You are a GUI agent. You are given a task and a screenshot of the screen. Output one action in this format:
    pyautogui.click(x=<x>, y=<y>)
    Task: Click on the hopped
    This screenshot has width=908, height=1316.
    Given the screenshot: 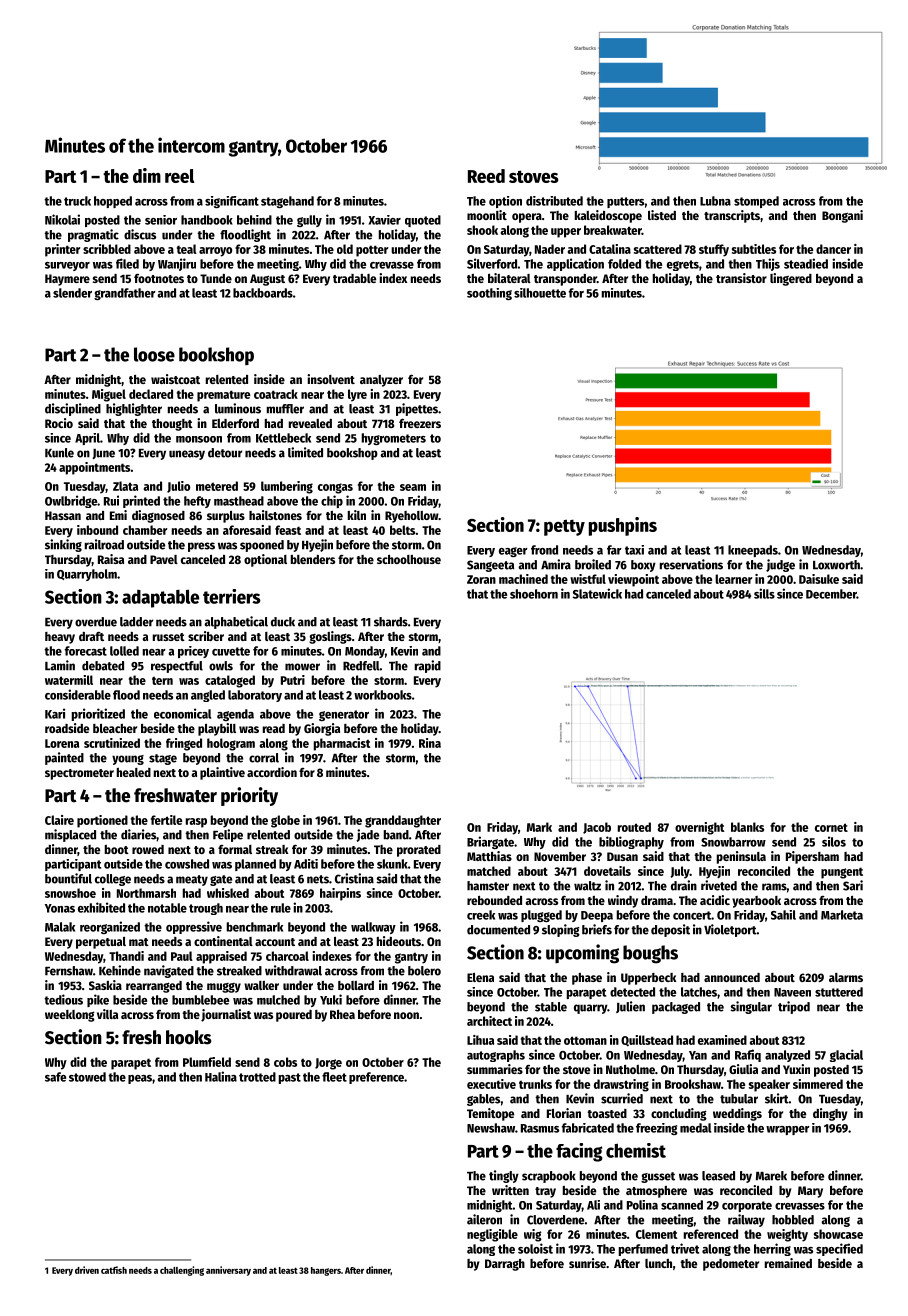 What is the action you would take?
    pyautogui.click(x=113, y=202)
